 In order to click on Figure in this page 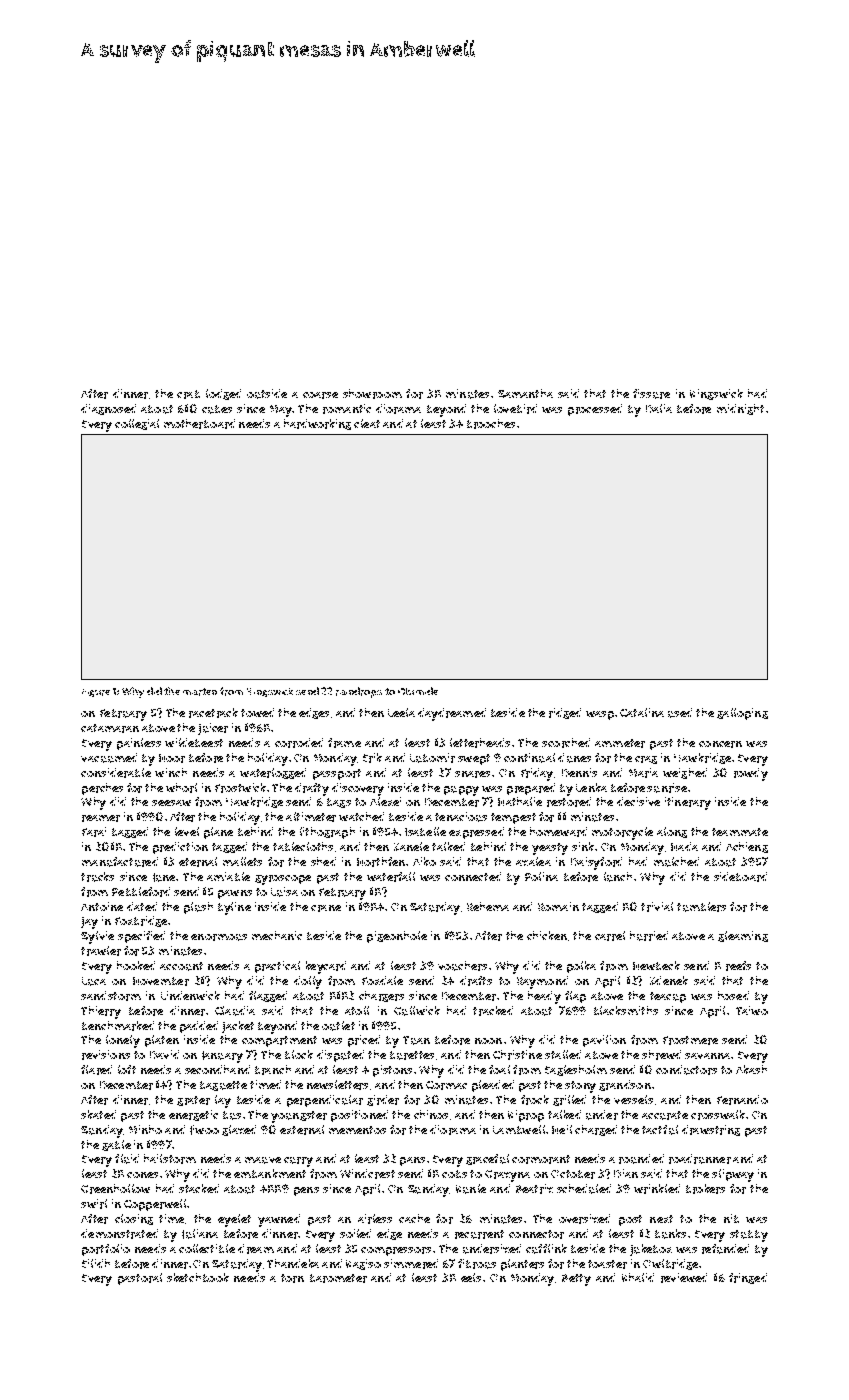, I will do `click(96, 693)`.
